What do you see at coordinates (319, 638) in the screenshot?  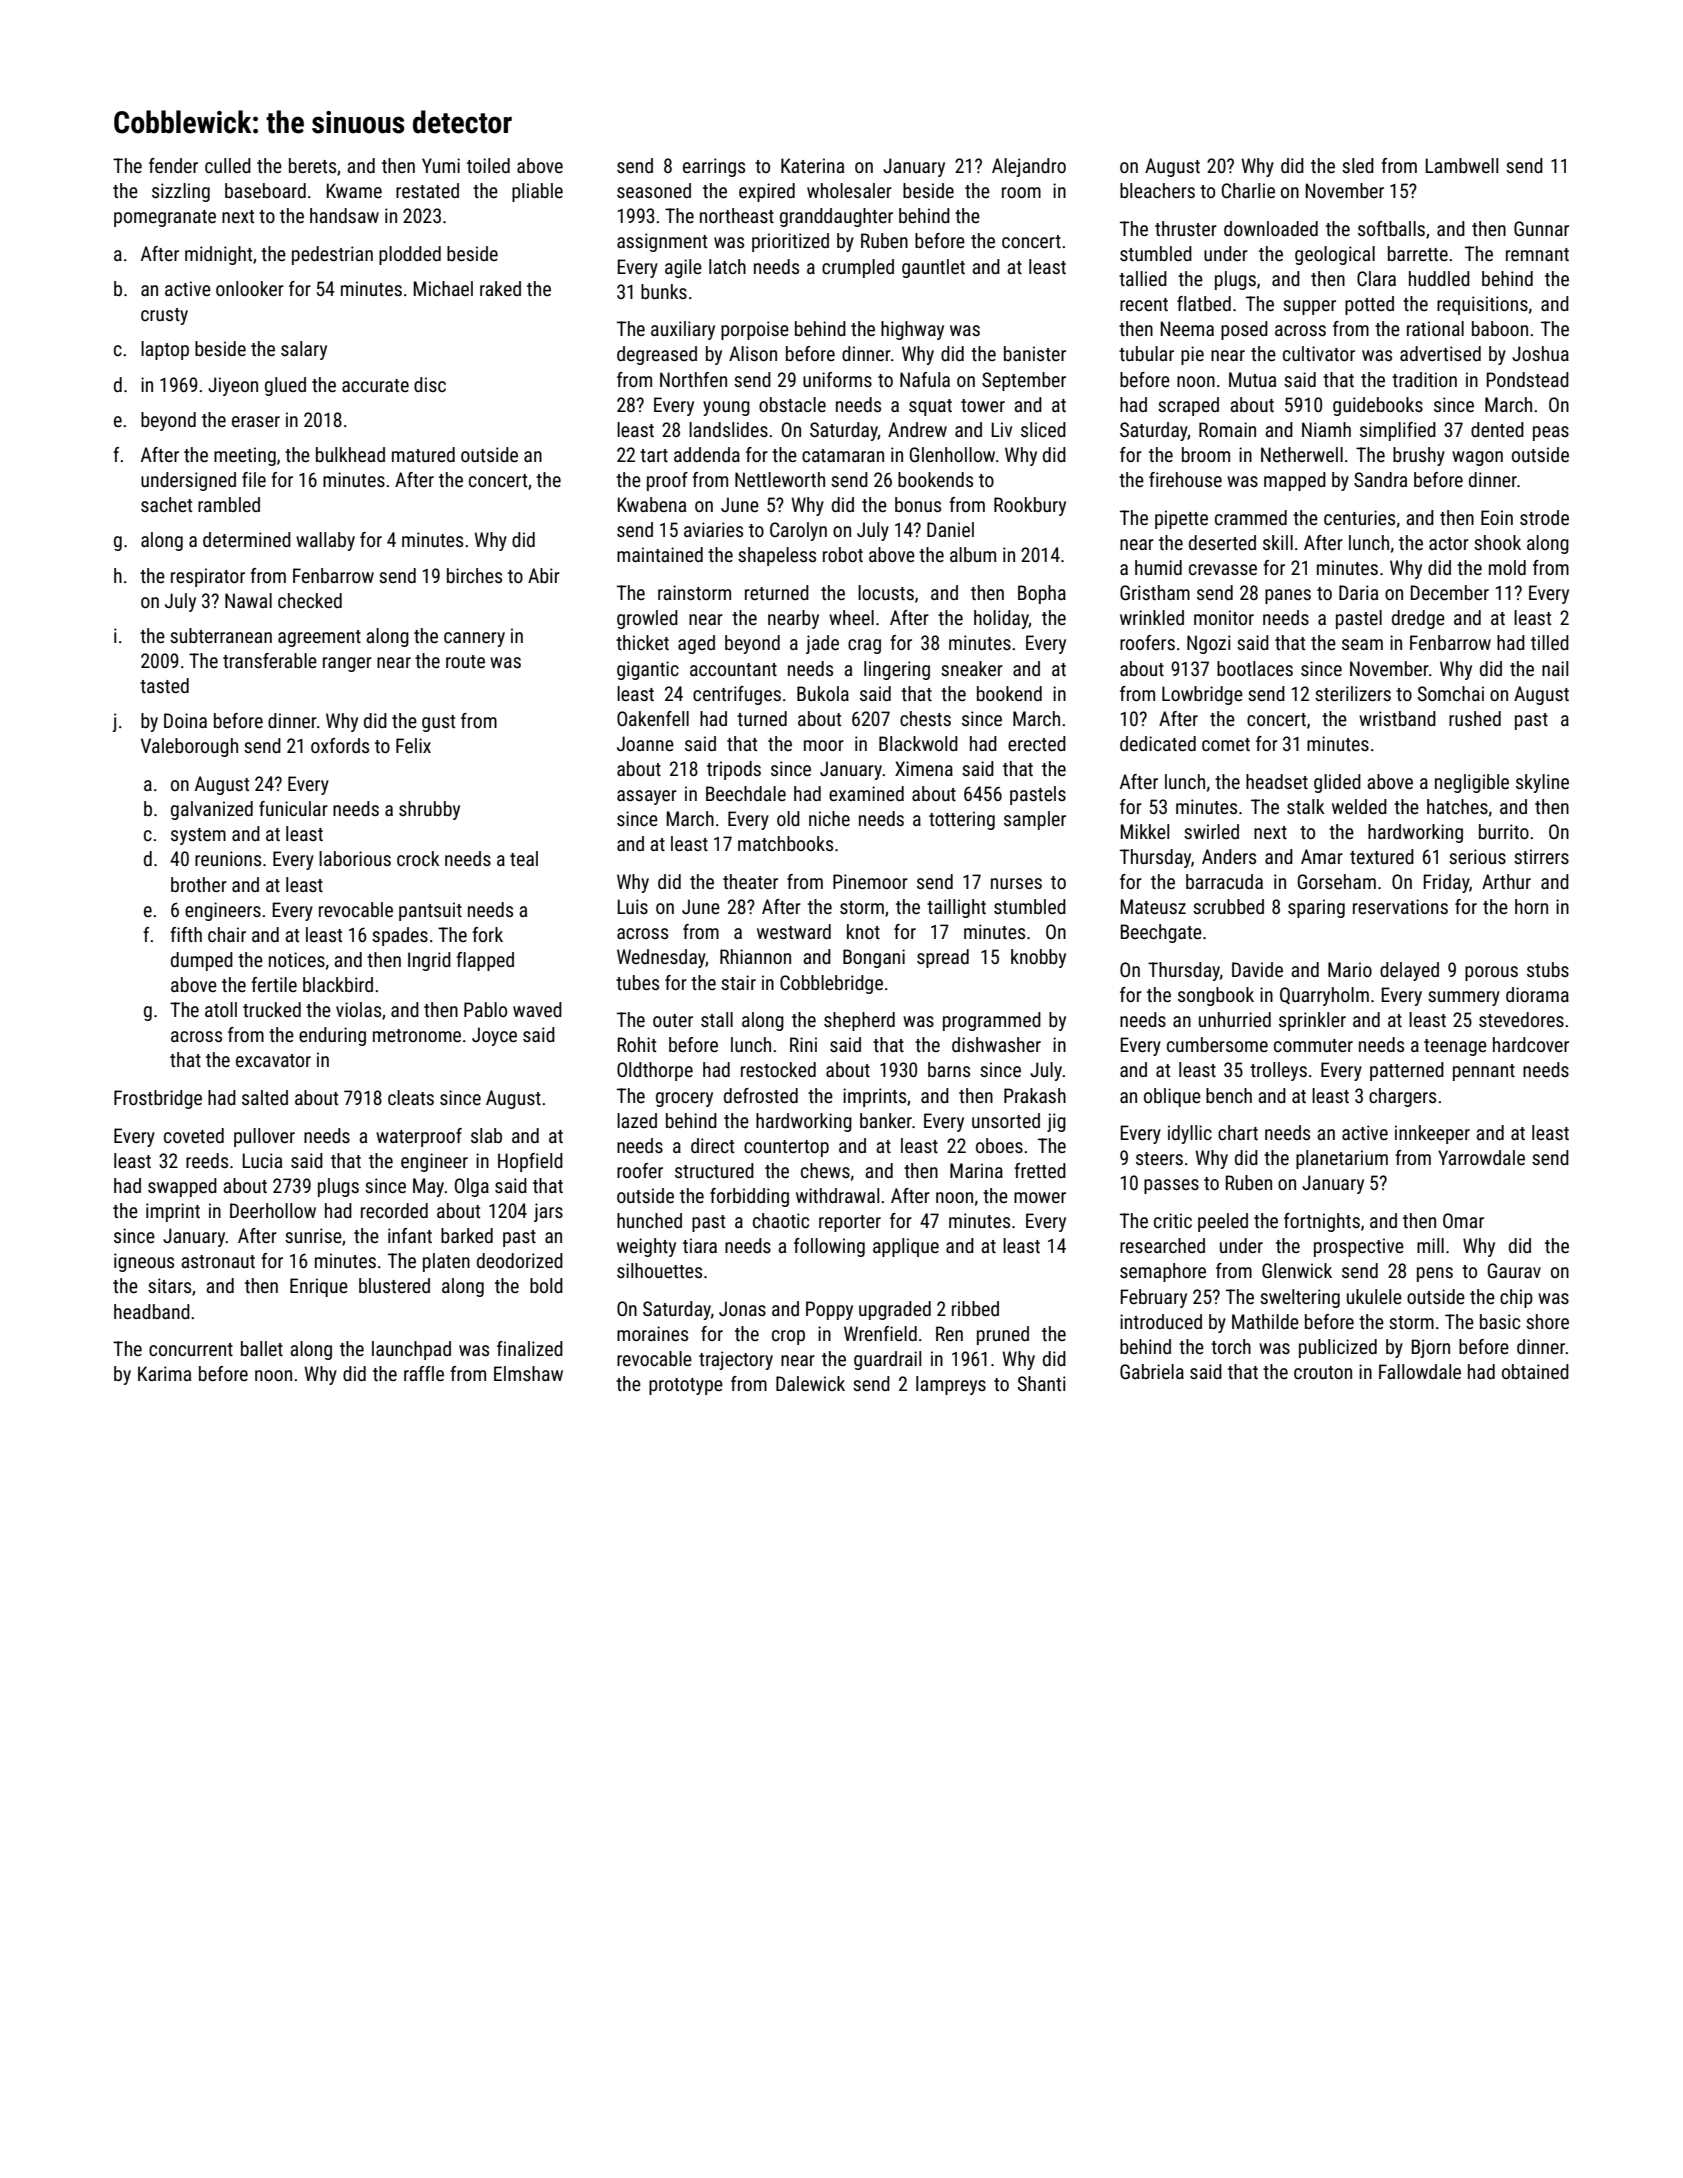 I see `agreement` at bounding box center [319, 638].
